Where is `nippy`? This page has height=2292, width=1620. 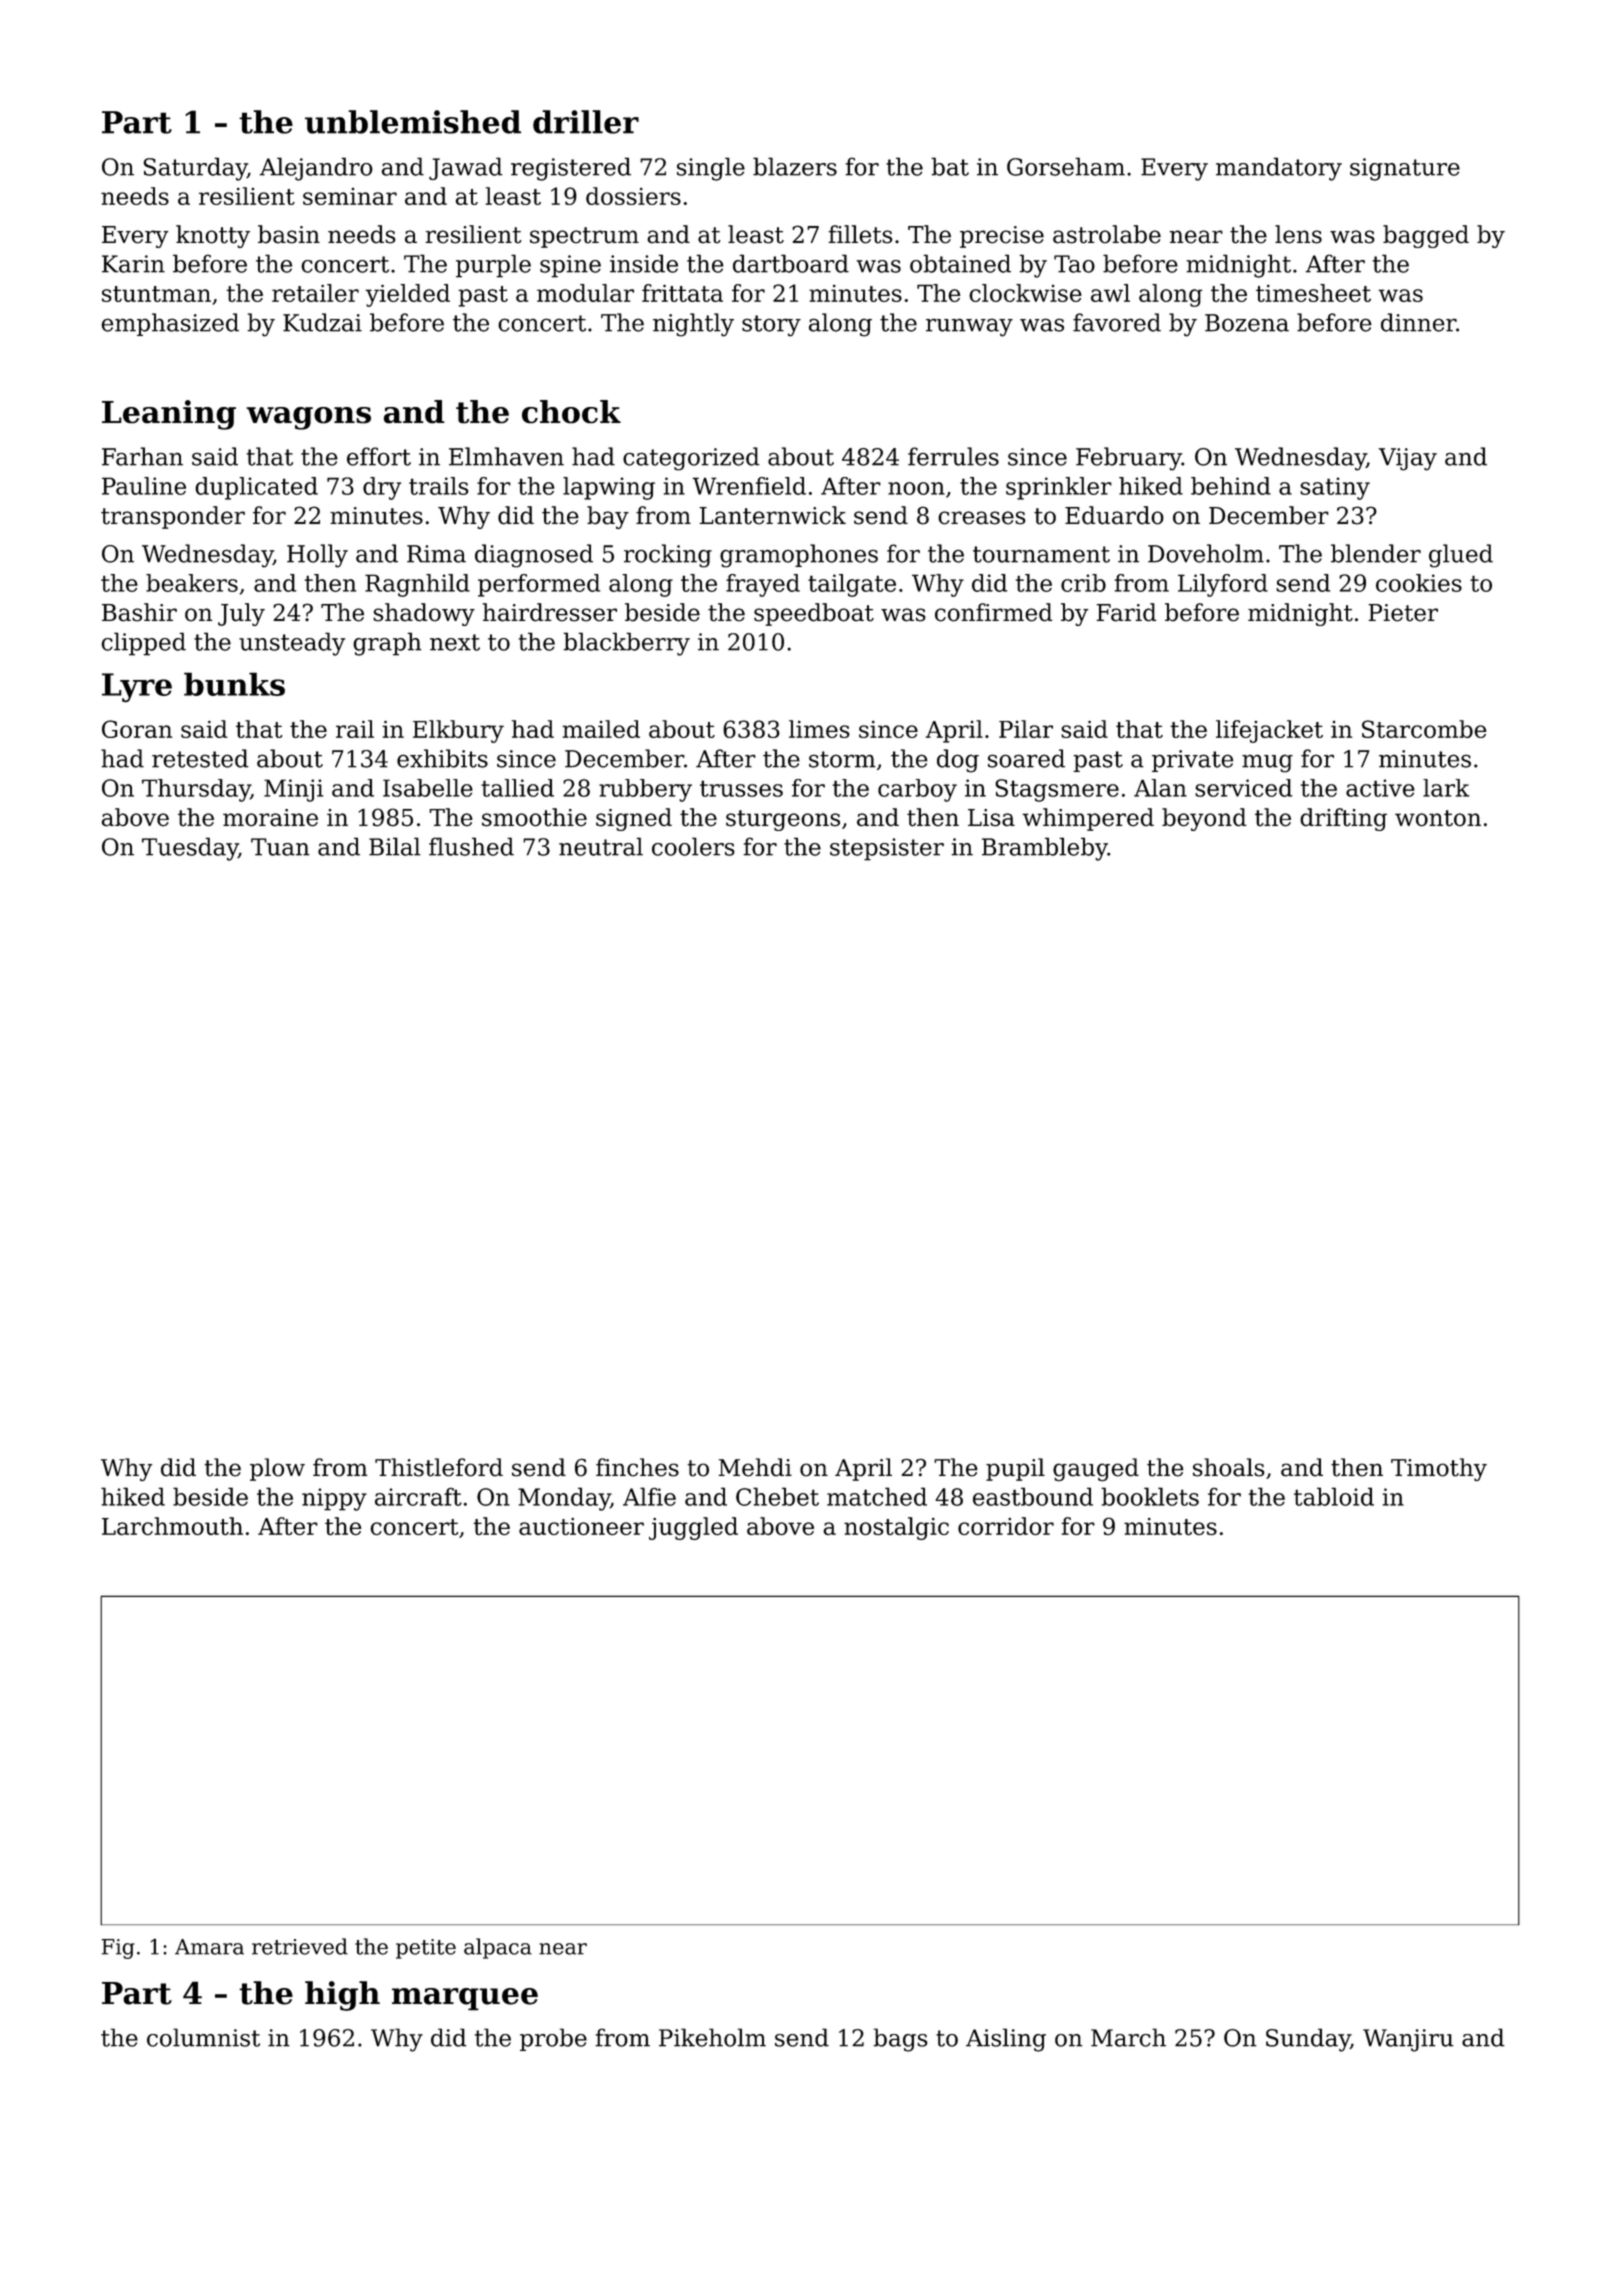 nippy is located at coordinates (334, 1499).
